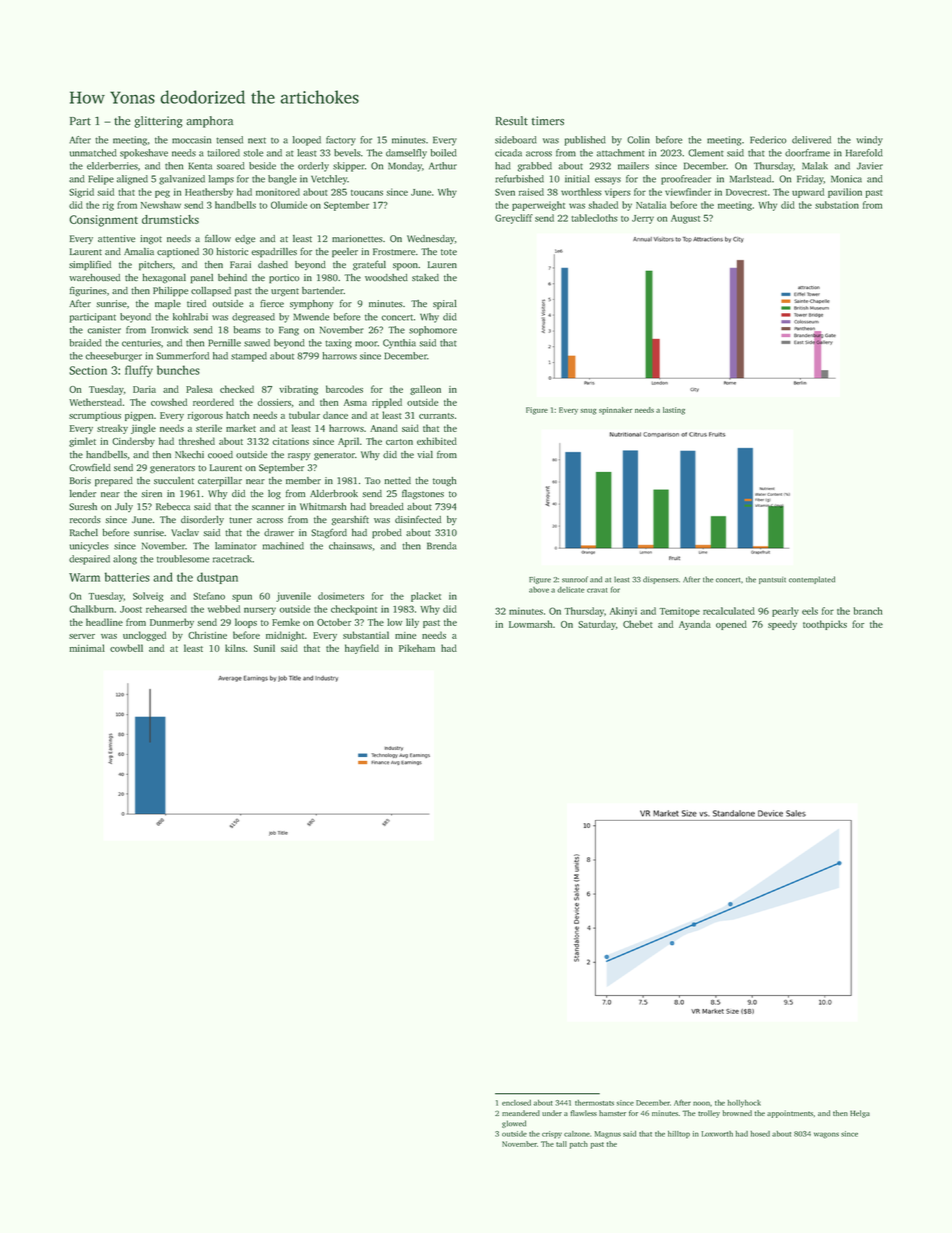 The width and height of the page is (952, 1233). I want to click on sterile, so click(209, 428).
